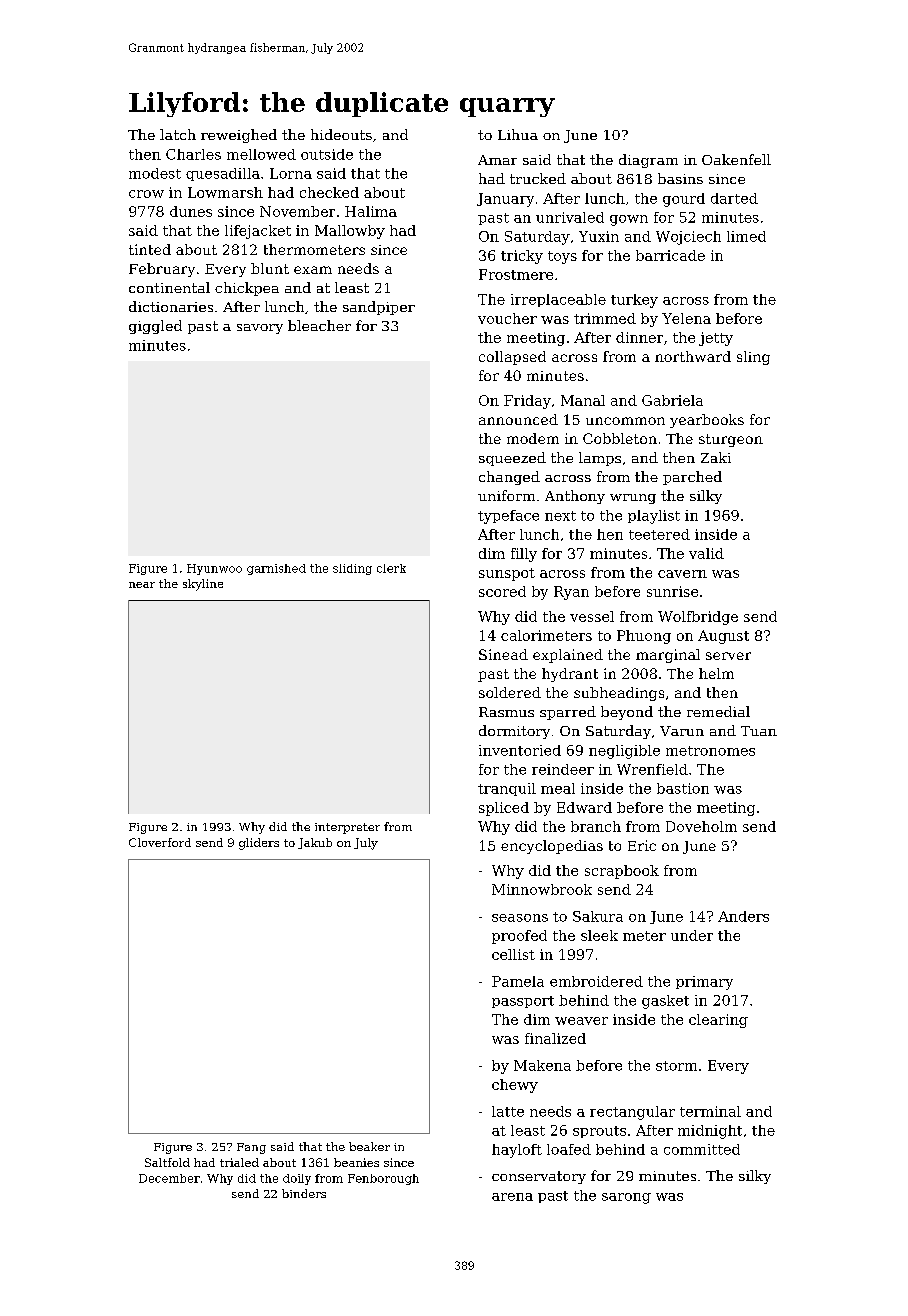 This document has height=1316, width=908. What do you see at coordinates (619, 694) in the document?
I see `subheadings` at bounding box center [619, 694].
